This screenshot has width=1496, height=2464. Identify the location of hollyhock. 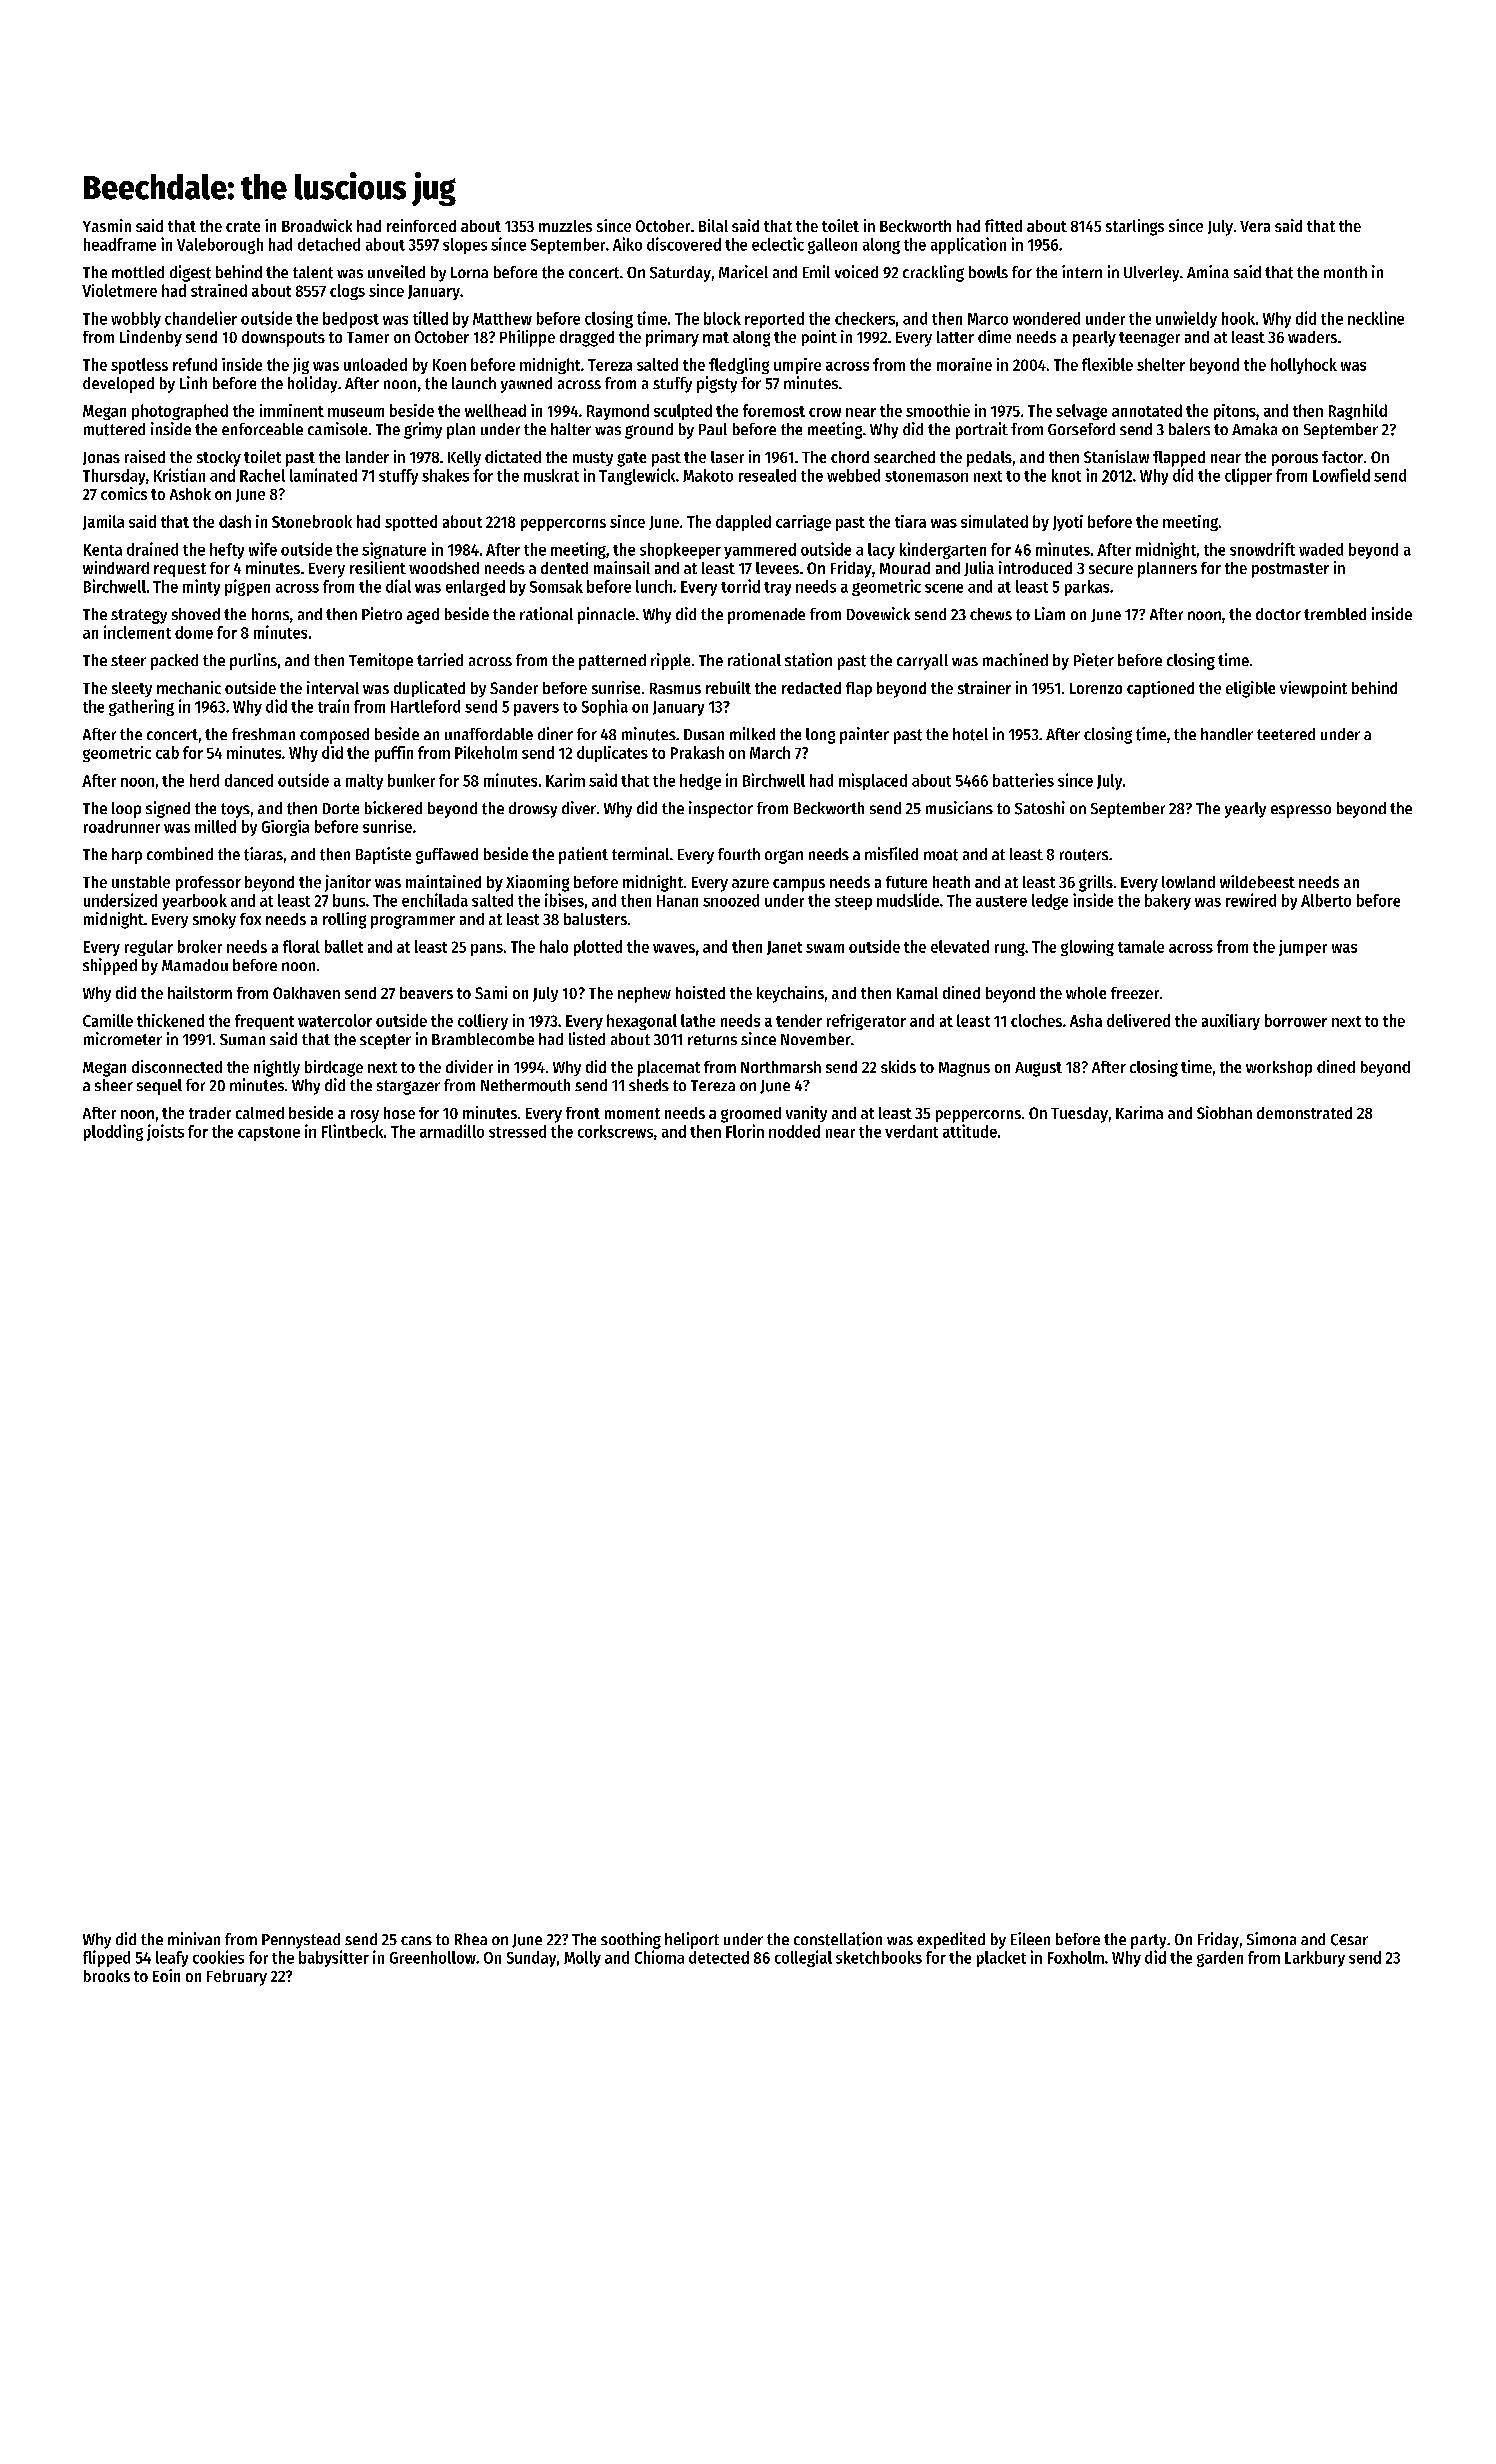
(1304, 366).
